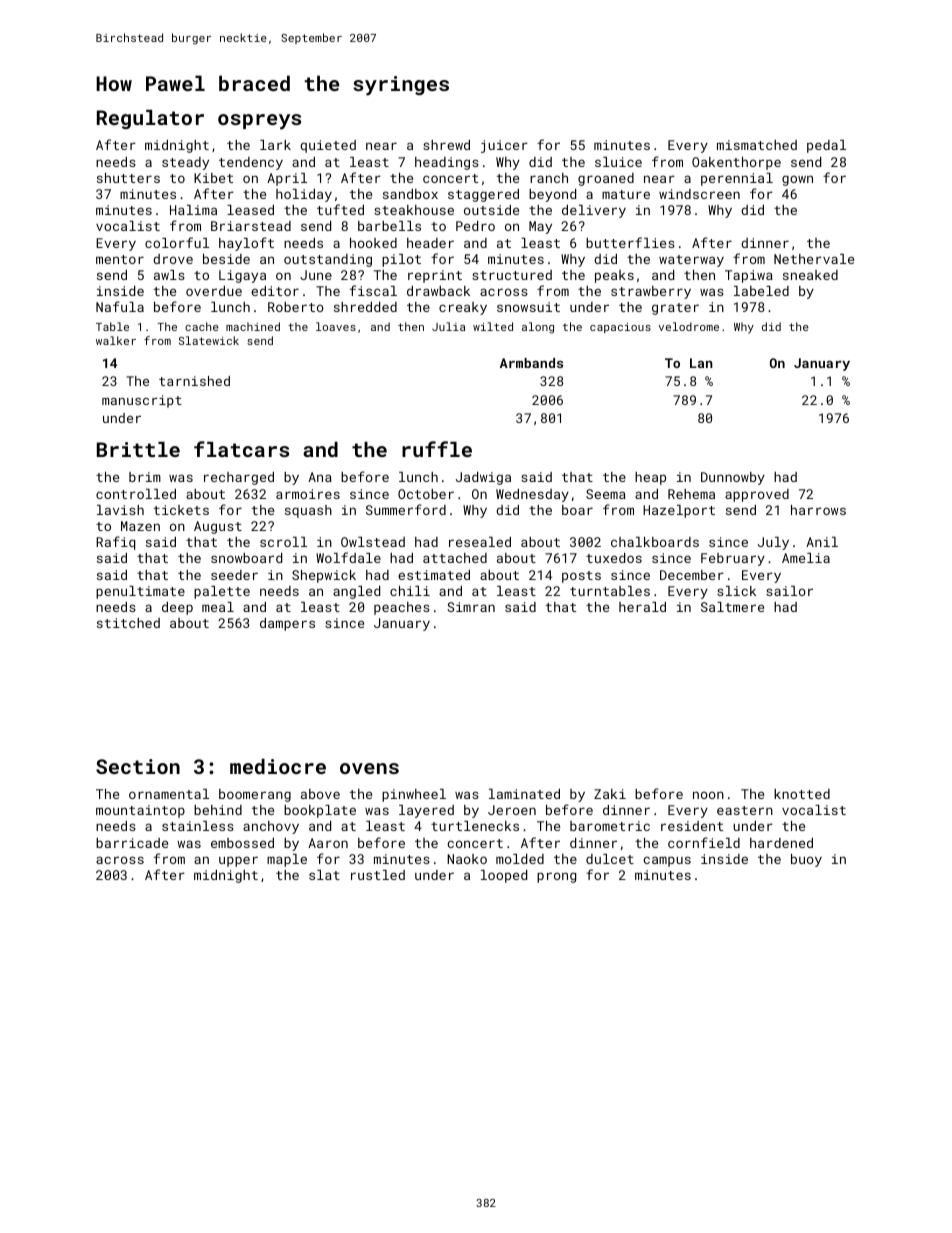  I want to click on juicer, so click(504, 146).
